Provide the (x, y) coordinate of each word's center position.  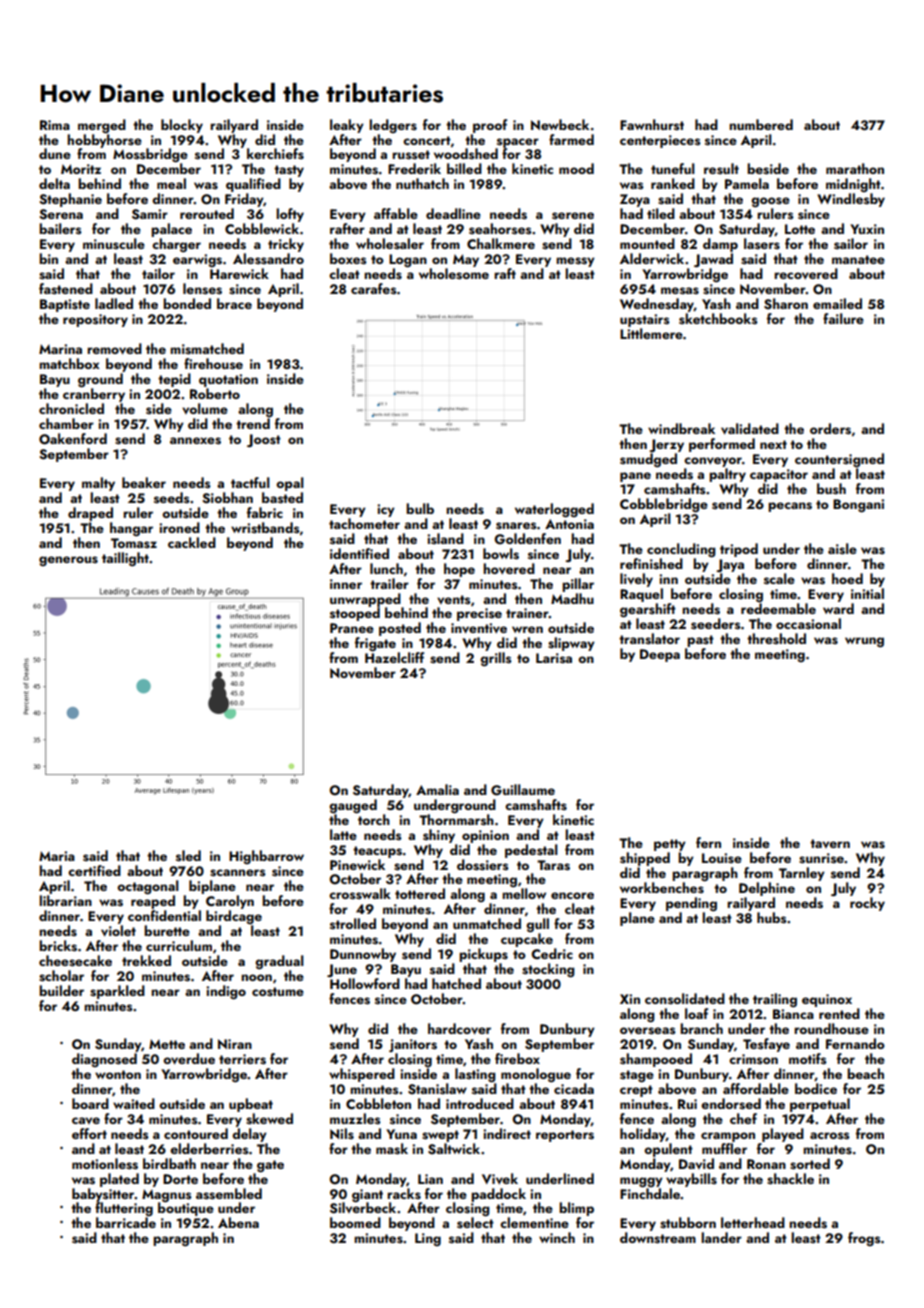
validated (750, 429)
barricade (126, 1222)
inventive (479, 628)
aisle (842, 549)
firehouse (213, 363)
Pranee (352, 628)
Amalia (437, 789)
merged (102, 126)
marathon (855, 168)
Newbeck (560, 124)
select (475, 1223)
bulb (420, 508)
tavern (830, 843)
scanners (237, 873)
